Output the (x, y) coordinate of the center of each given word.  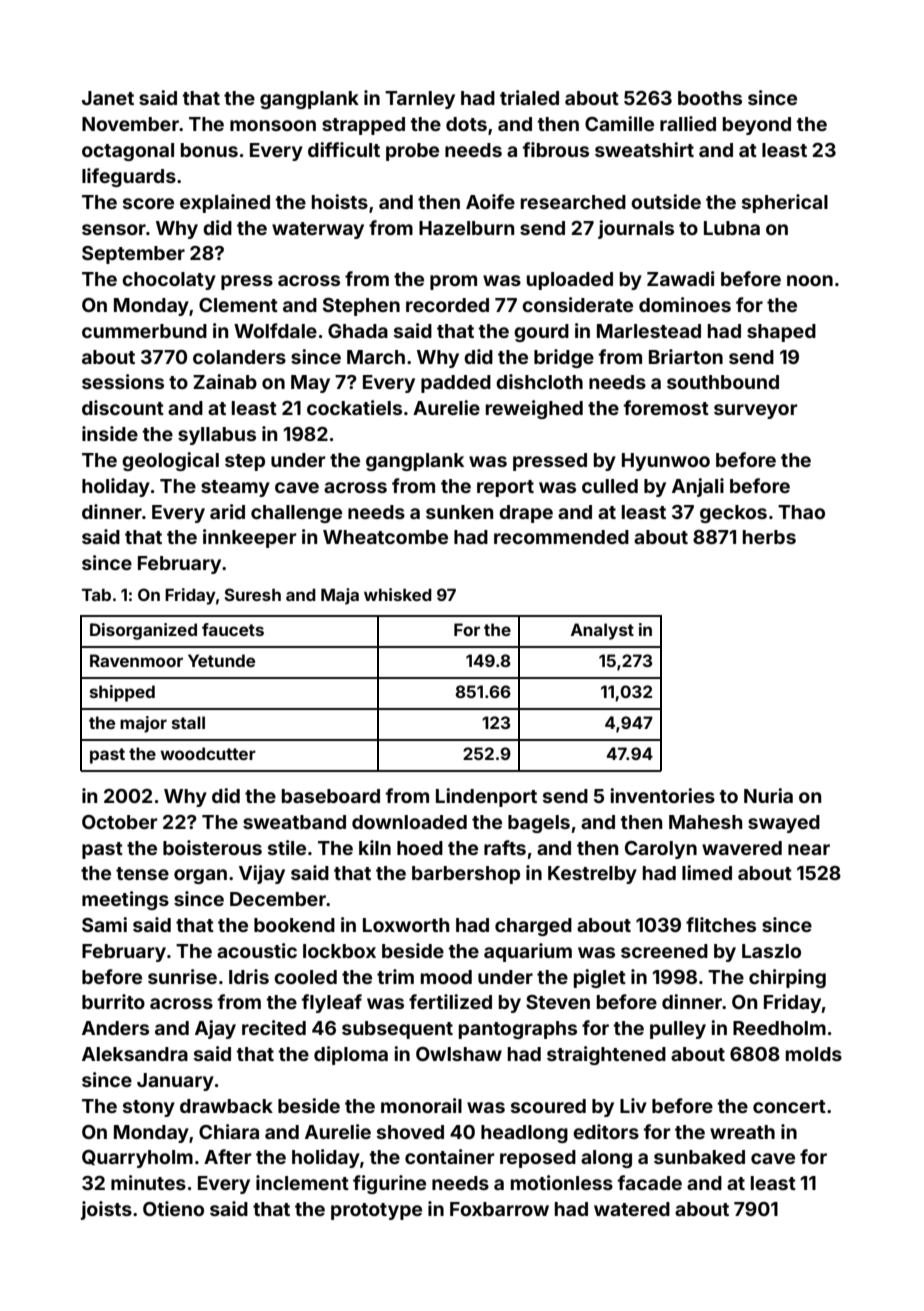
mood (446, 977)
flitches (721, 924)
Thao (801, 512)
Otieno (173, 1208)
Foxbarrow (499, 1209)
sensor (114, 229)
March (376, 357)
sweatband (294, 822)
